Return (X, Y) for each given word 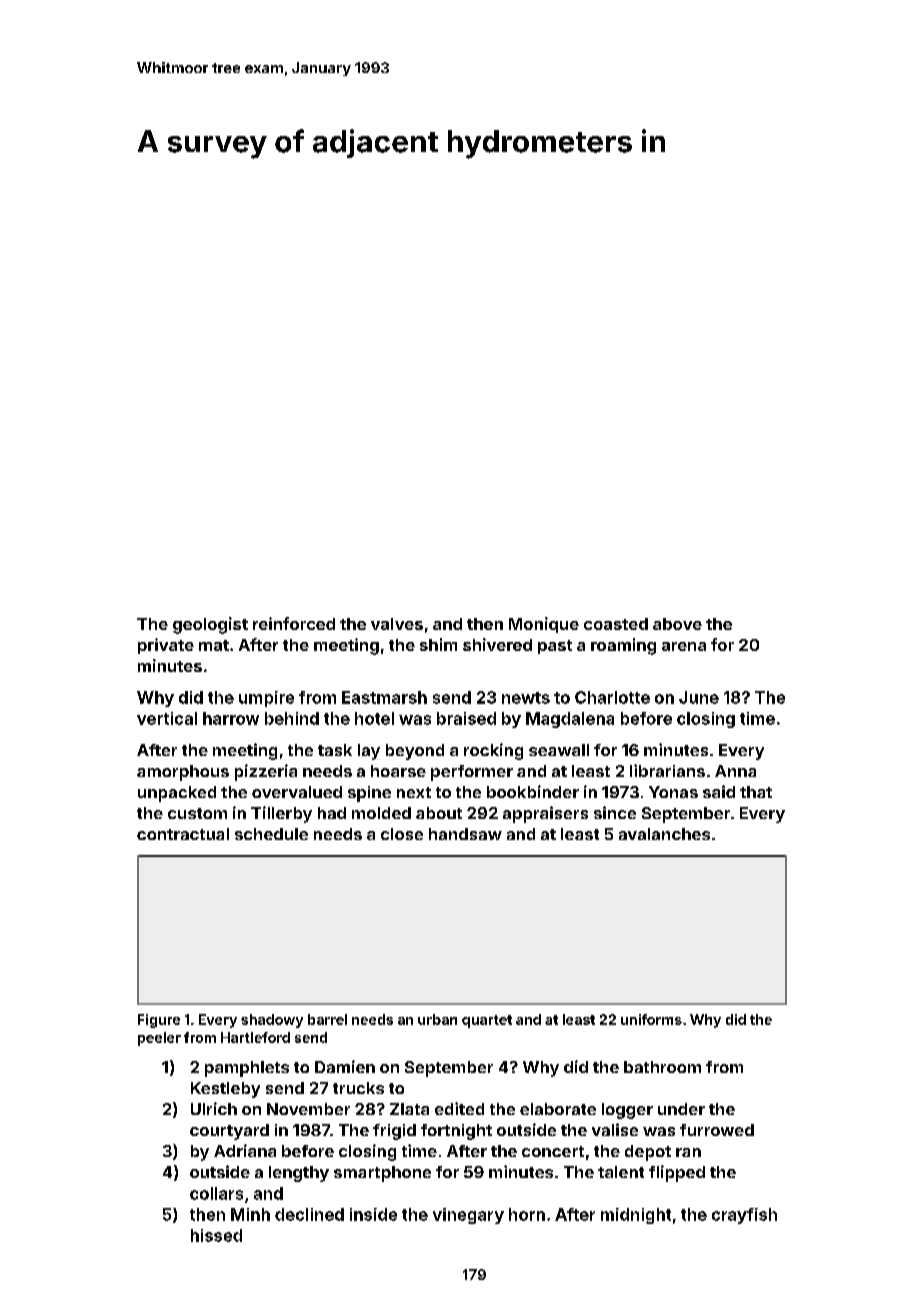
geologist (210, 625)
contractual (183, 834)
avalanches (664, 834)
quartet (487, 1021)
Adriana (245, 1150)
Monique (544, 625)
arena (684, 646)
